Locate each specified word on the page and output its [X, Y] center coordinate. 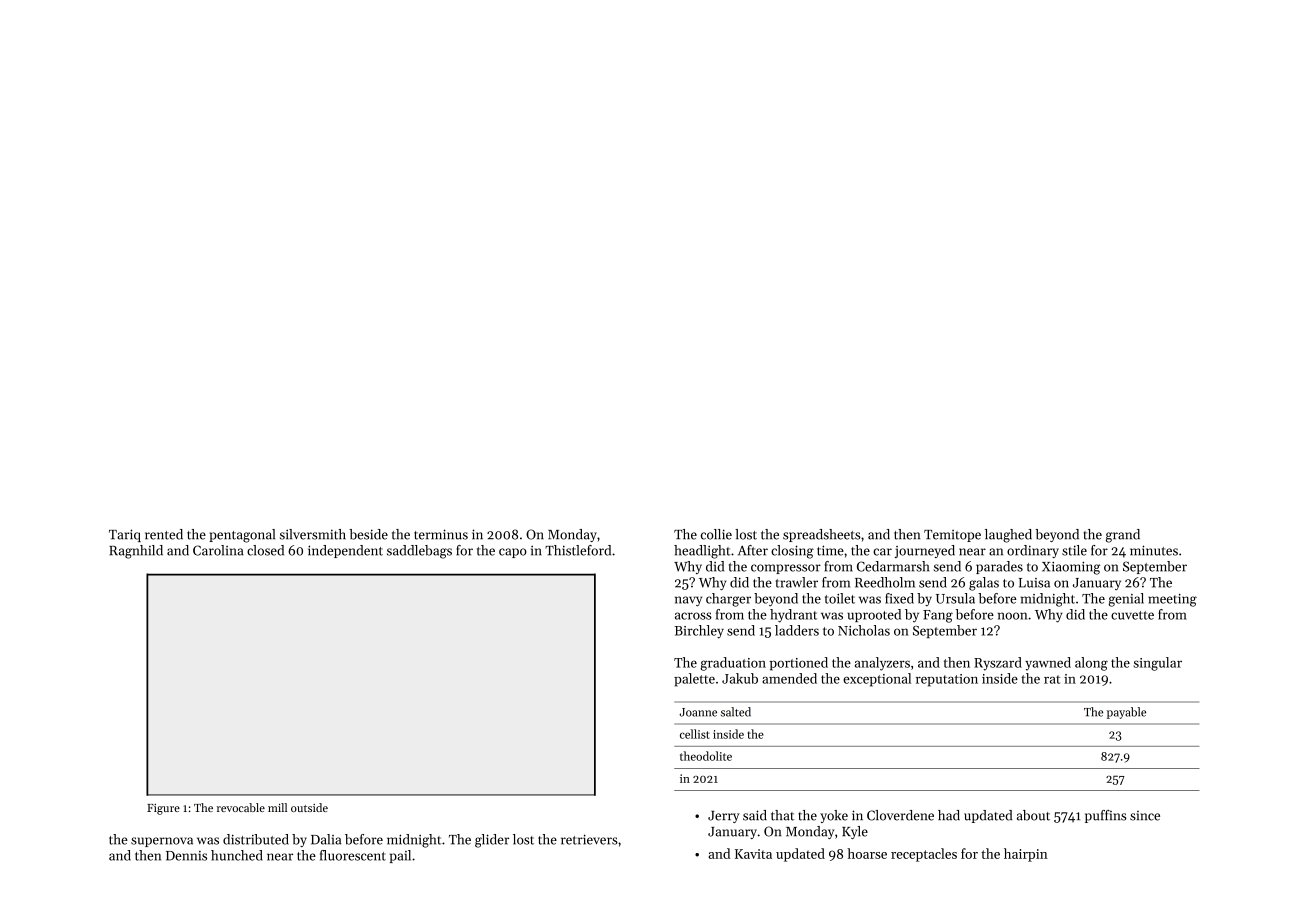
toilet [840, 598]
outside [309, 807]
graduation [733, 664]
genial [1126, 600]
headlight [702, 552]
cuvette [1132, 615]
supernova [162, 842]
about [1033, 815]
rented [164, 534]
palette [694, 680]
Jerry [723, 817]
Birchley [699, 632]
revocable [241, 807]
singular [1158, 664]
